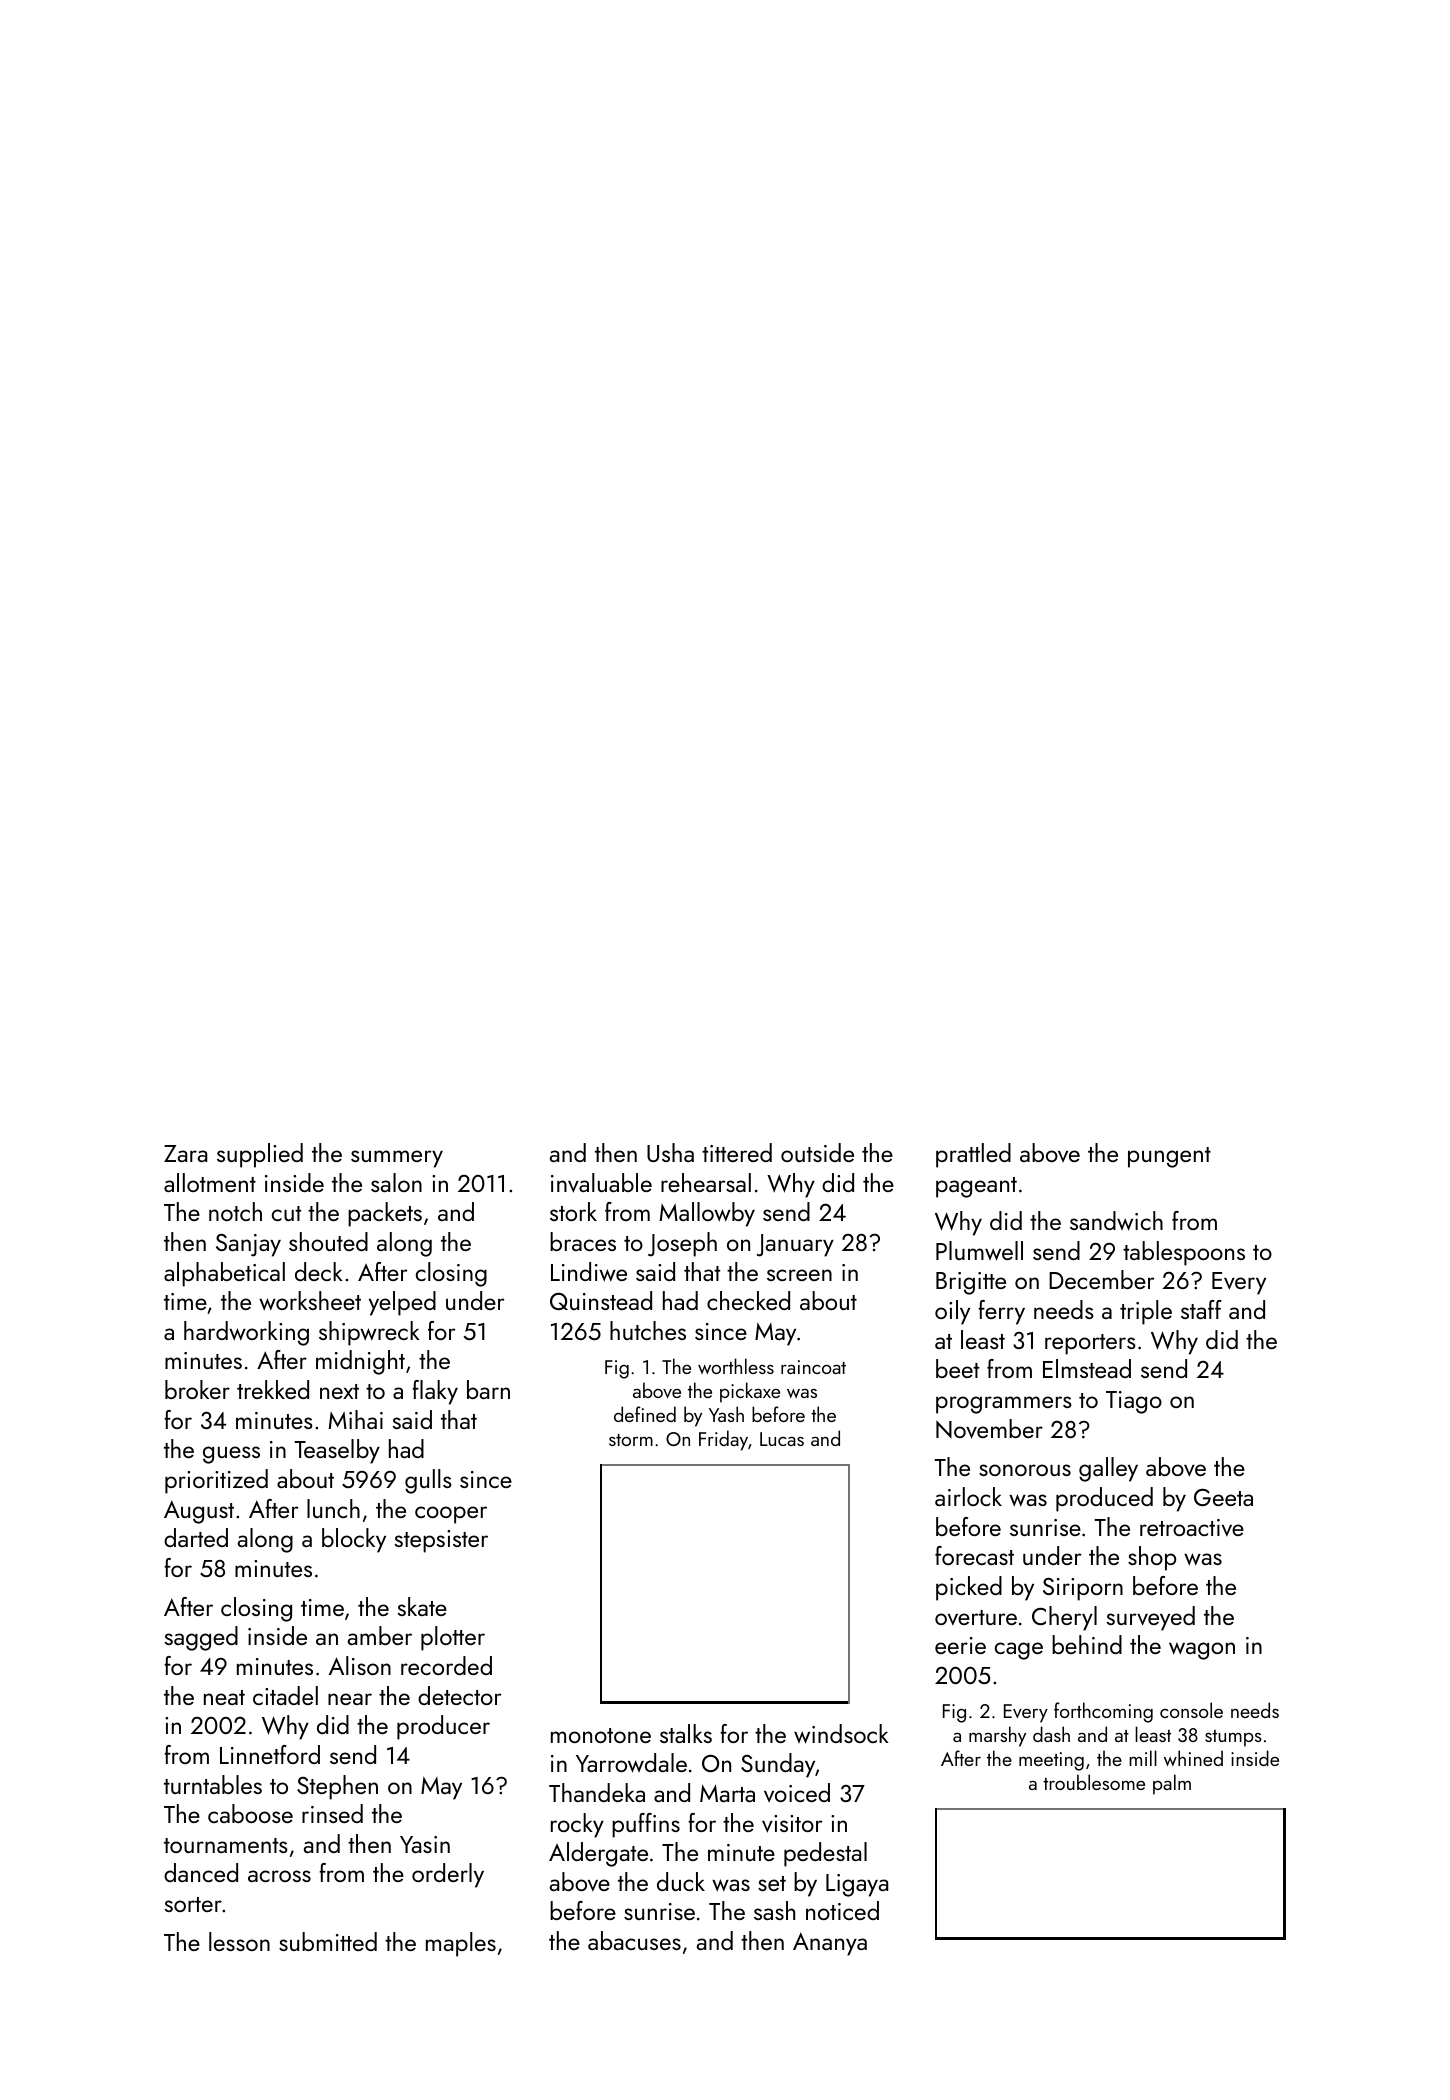 This screenshot has width=1450, height=2100. Describe the element at coordinates (333, 1508) in the screenshot. I see `lunch` at that location.
